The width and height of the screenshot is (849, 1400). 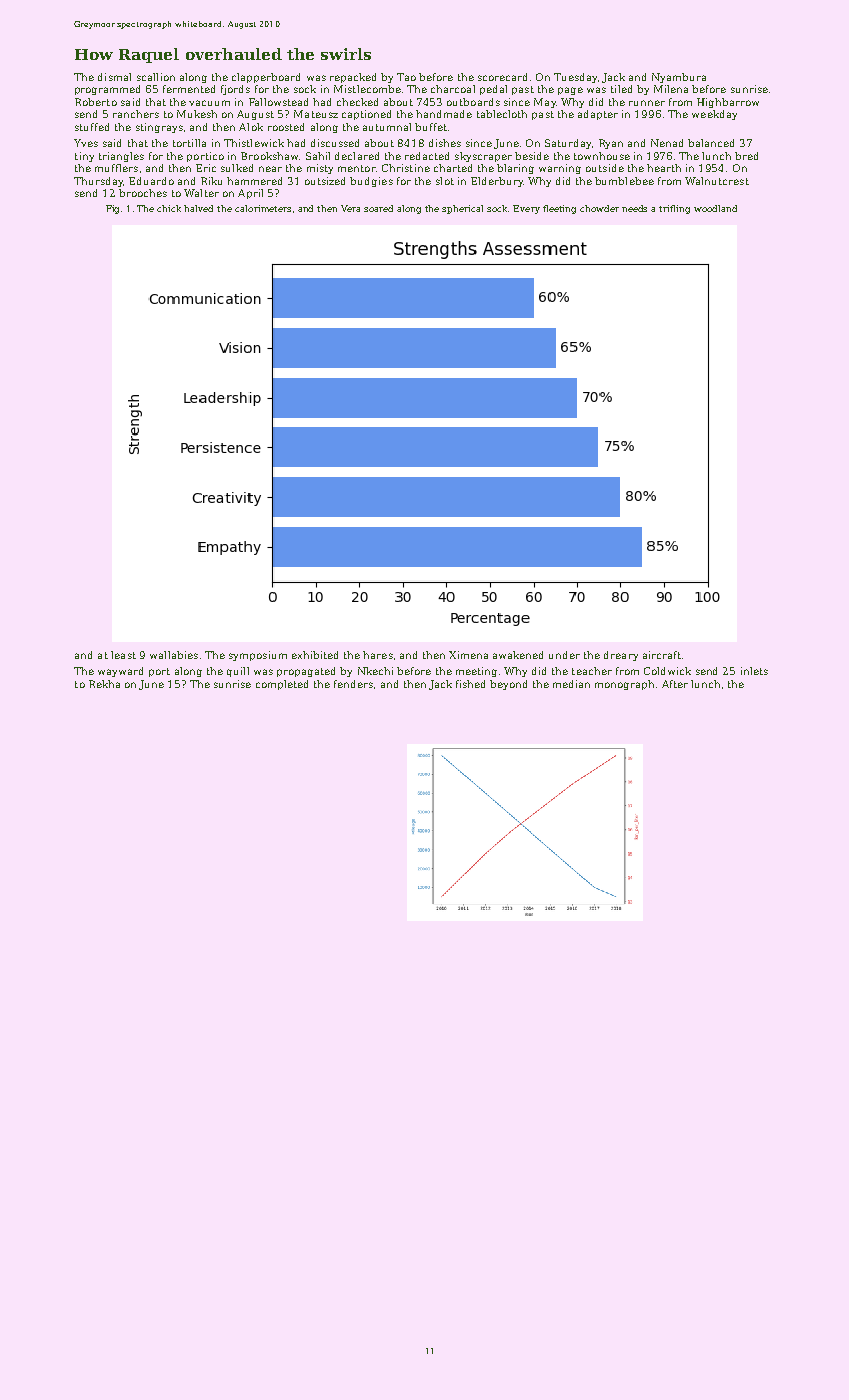 What do you see at coordinates (570, 91) in the screenshot?
I see `page` at bounding box center [570, 91].
